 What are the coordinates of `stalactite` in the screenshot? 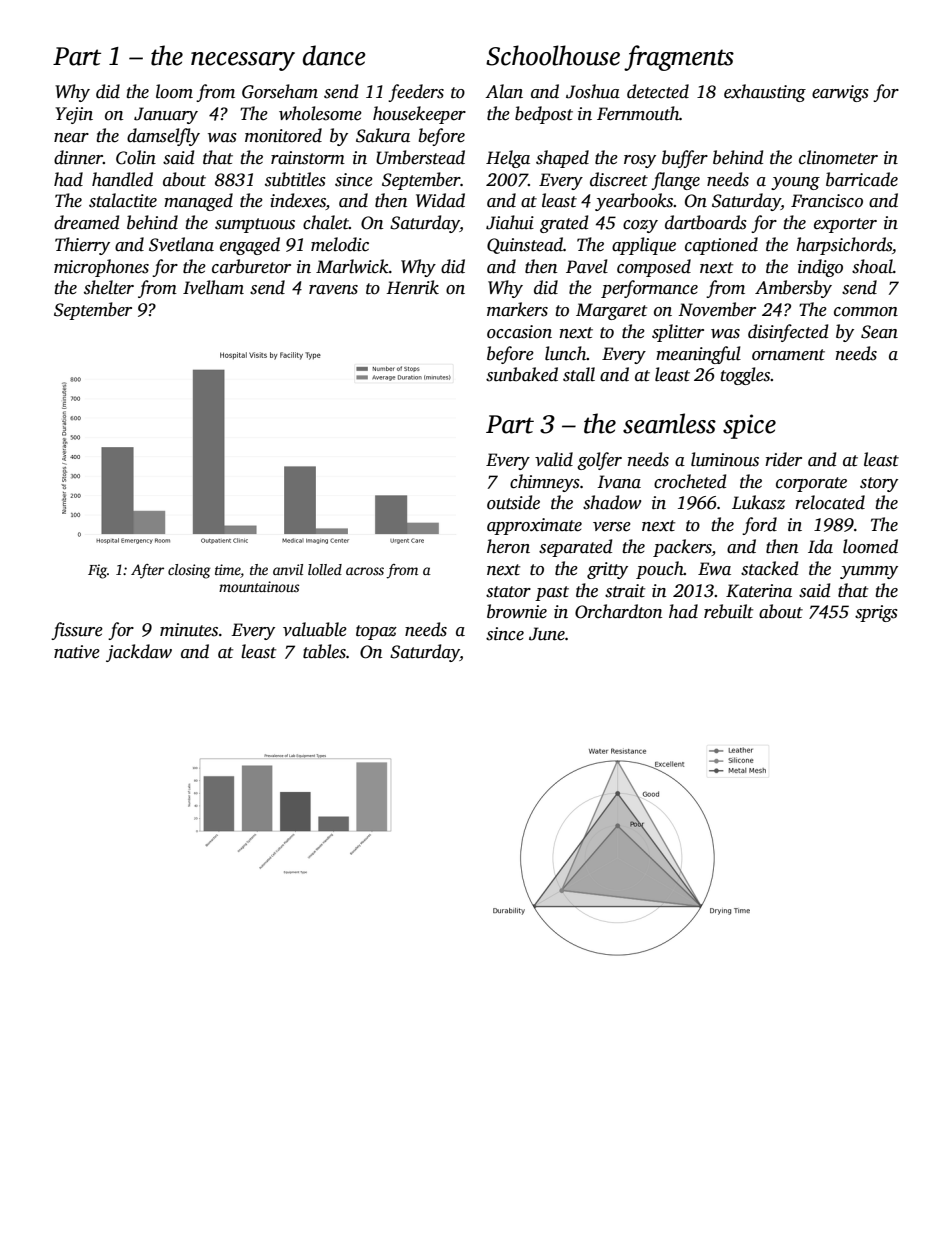 It's located at (123, 200).
